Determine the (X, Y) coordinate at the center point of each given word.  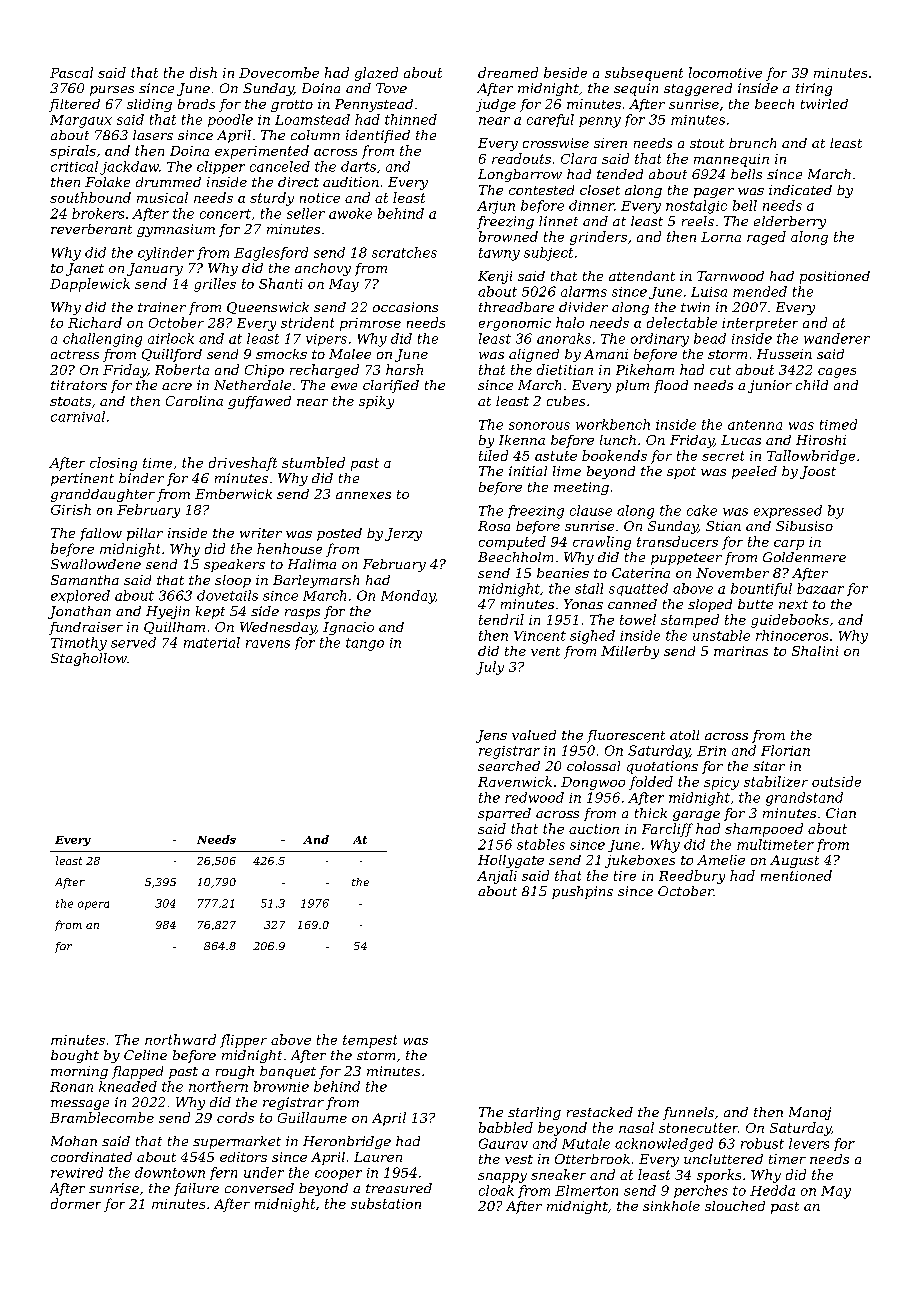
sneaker (558, 1174)
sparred (504, 814)
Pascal (71, 72)
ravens (268, 644)
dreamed (508, 72)
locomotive (725, 72)
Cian (841, 813)
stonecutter (698, 1128)
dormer (76, 1203)
